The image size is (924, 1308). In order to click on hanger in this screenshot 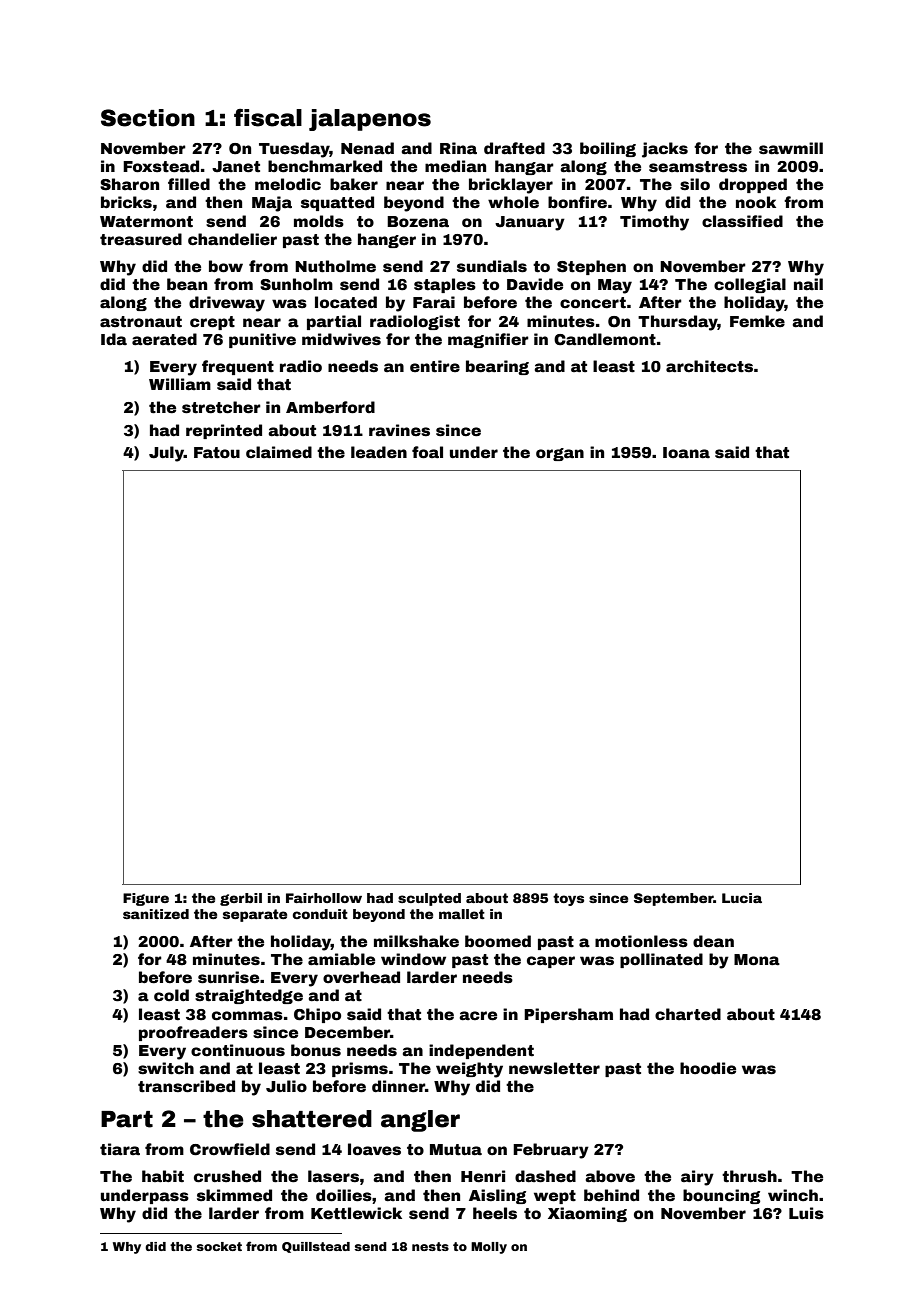, I will do `click(387, 240)`.
